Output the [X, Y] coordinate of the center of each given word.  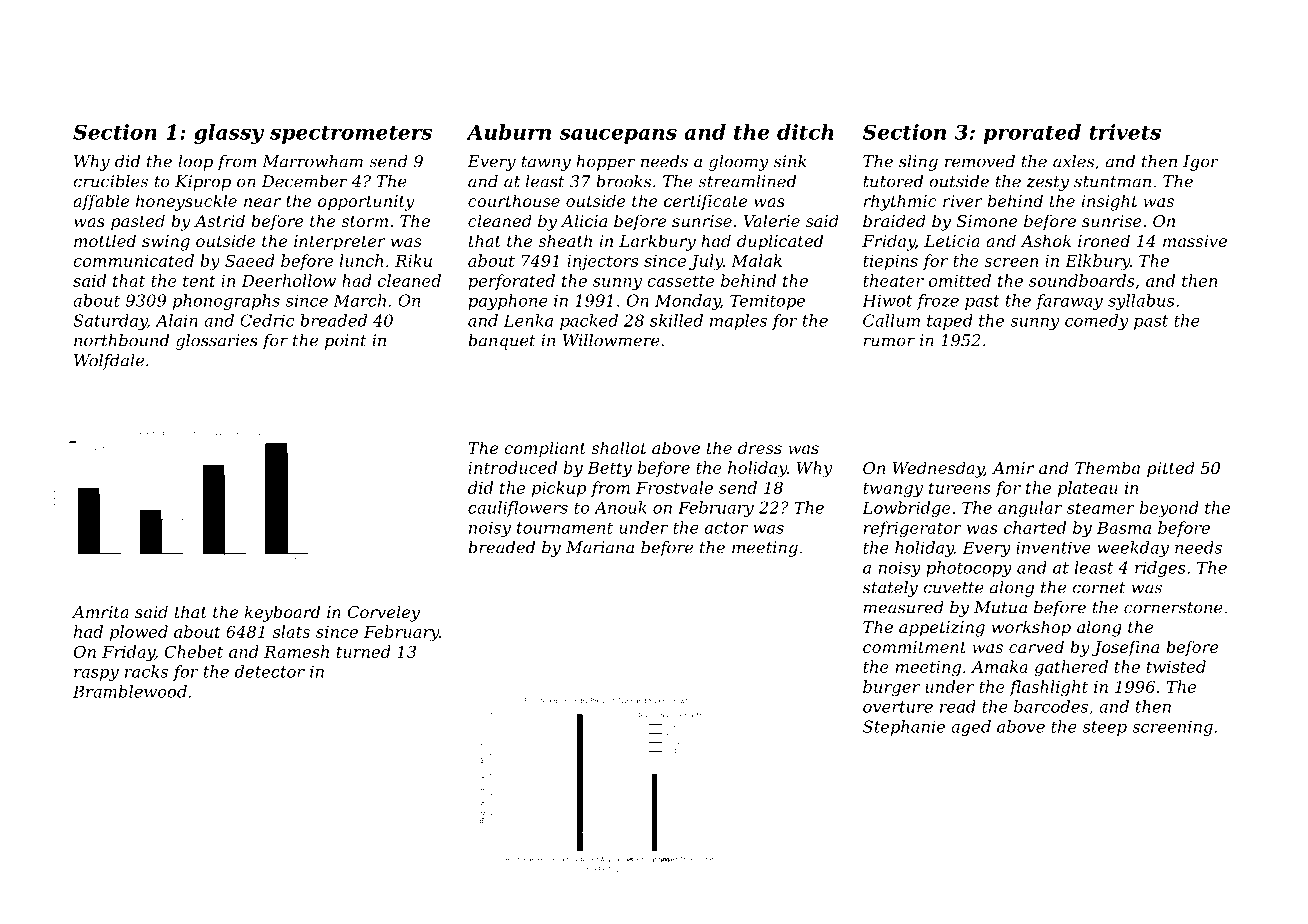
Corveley [384, 613]
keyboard [282, 613]
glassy [229, 134]
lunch [361, 260]
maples [738, 322]
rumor [889, 342]
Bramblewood [130, 691]
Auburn [508, 132]
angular [1030, 509]
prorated [1032, 134]
